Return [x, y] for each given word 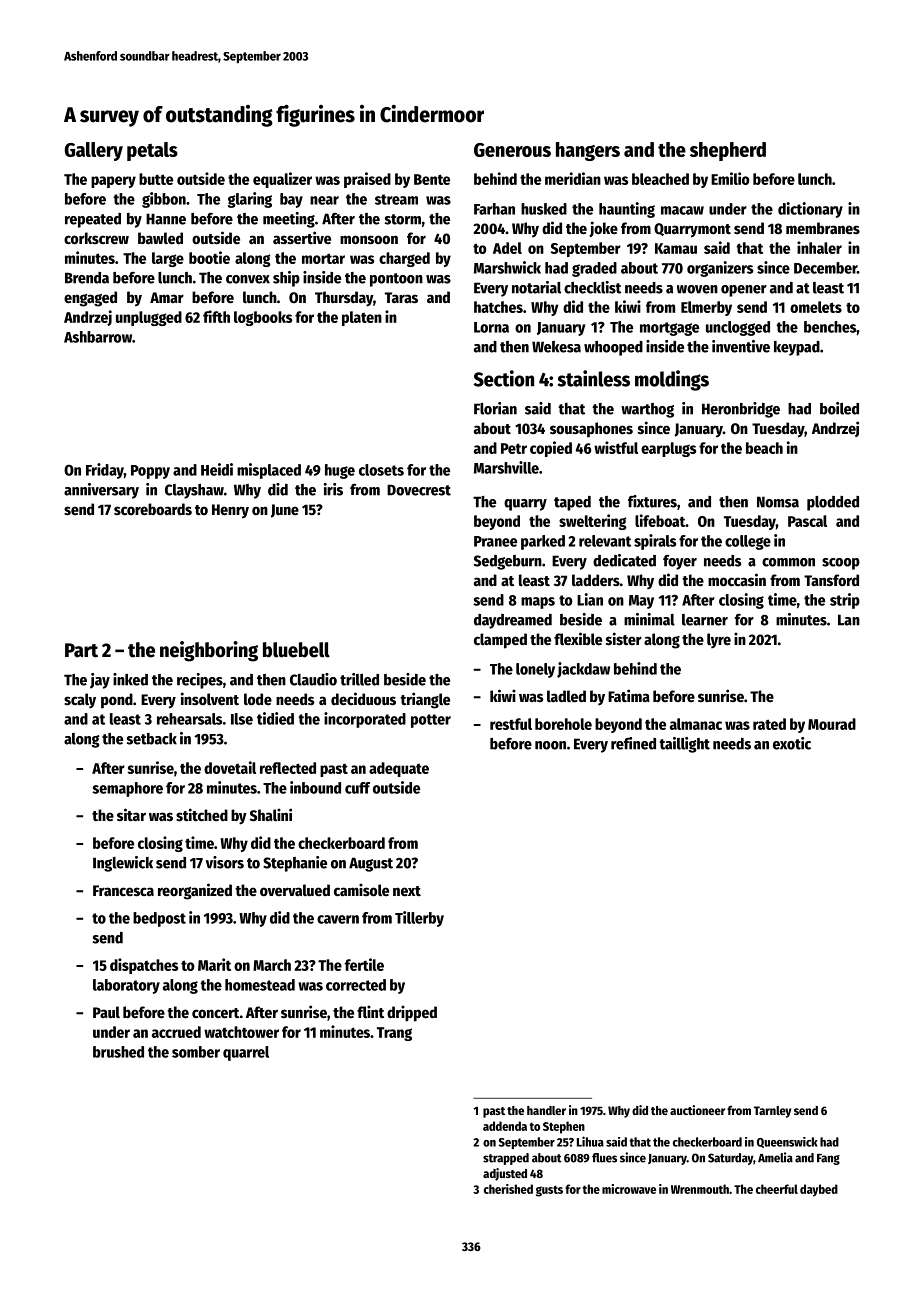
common [788, 562]
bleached [660, 179]
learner [705, 620]
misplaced [269, 471]
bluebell [296, 650]
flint [370, 1011]
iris [333, 489]
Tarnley [772, 1112]
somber [196, 1052]
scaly [80, 700]
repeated [93, 220]
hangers [588, 151]
